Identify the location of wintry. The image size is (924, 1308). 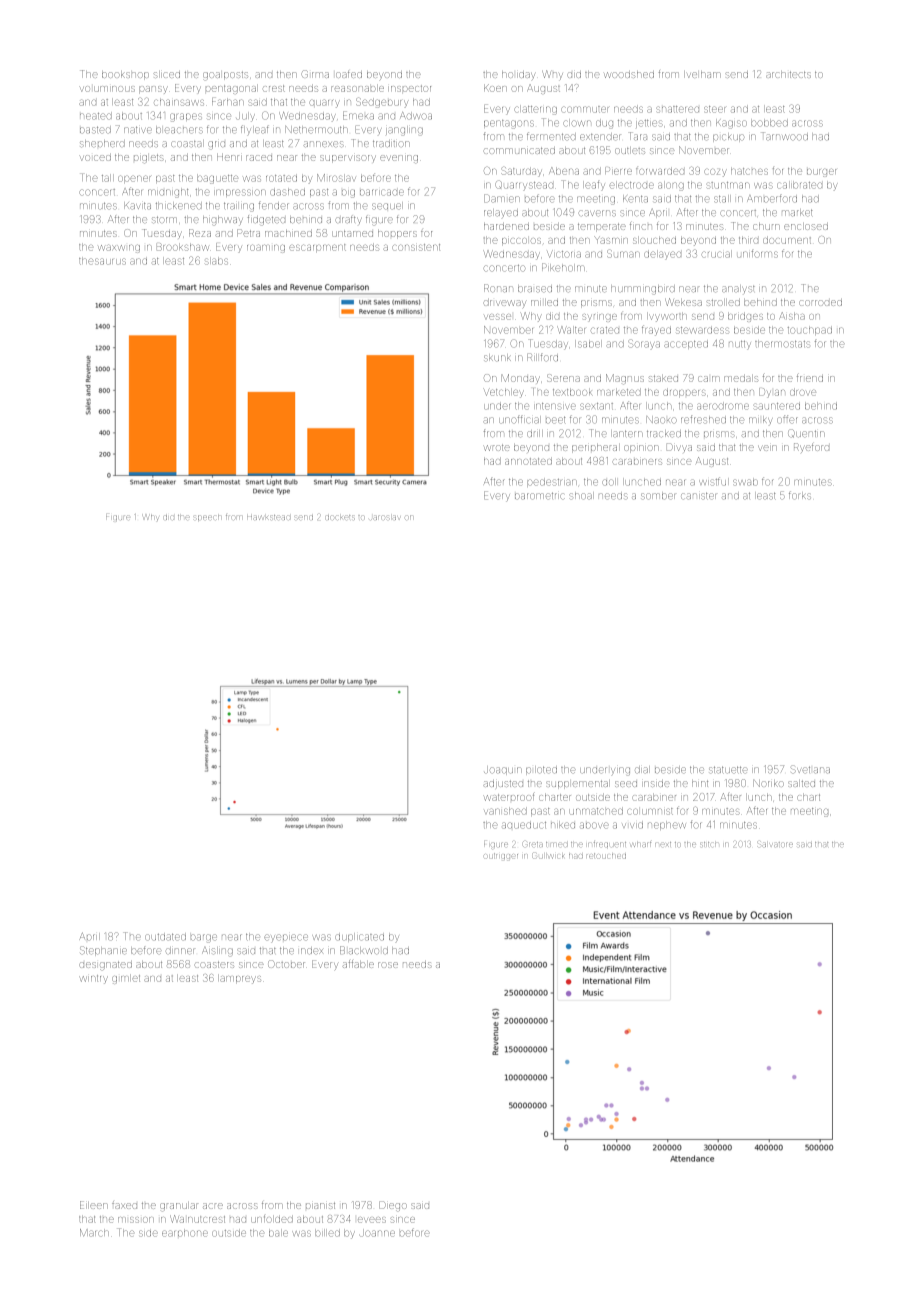
(93, 979).
